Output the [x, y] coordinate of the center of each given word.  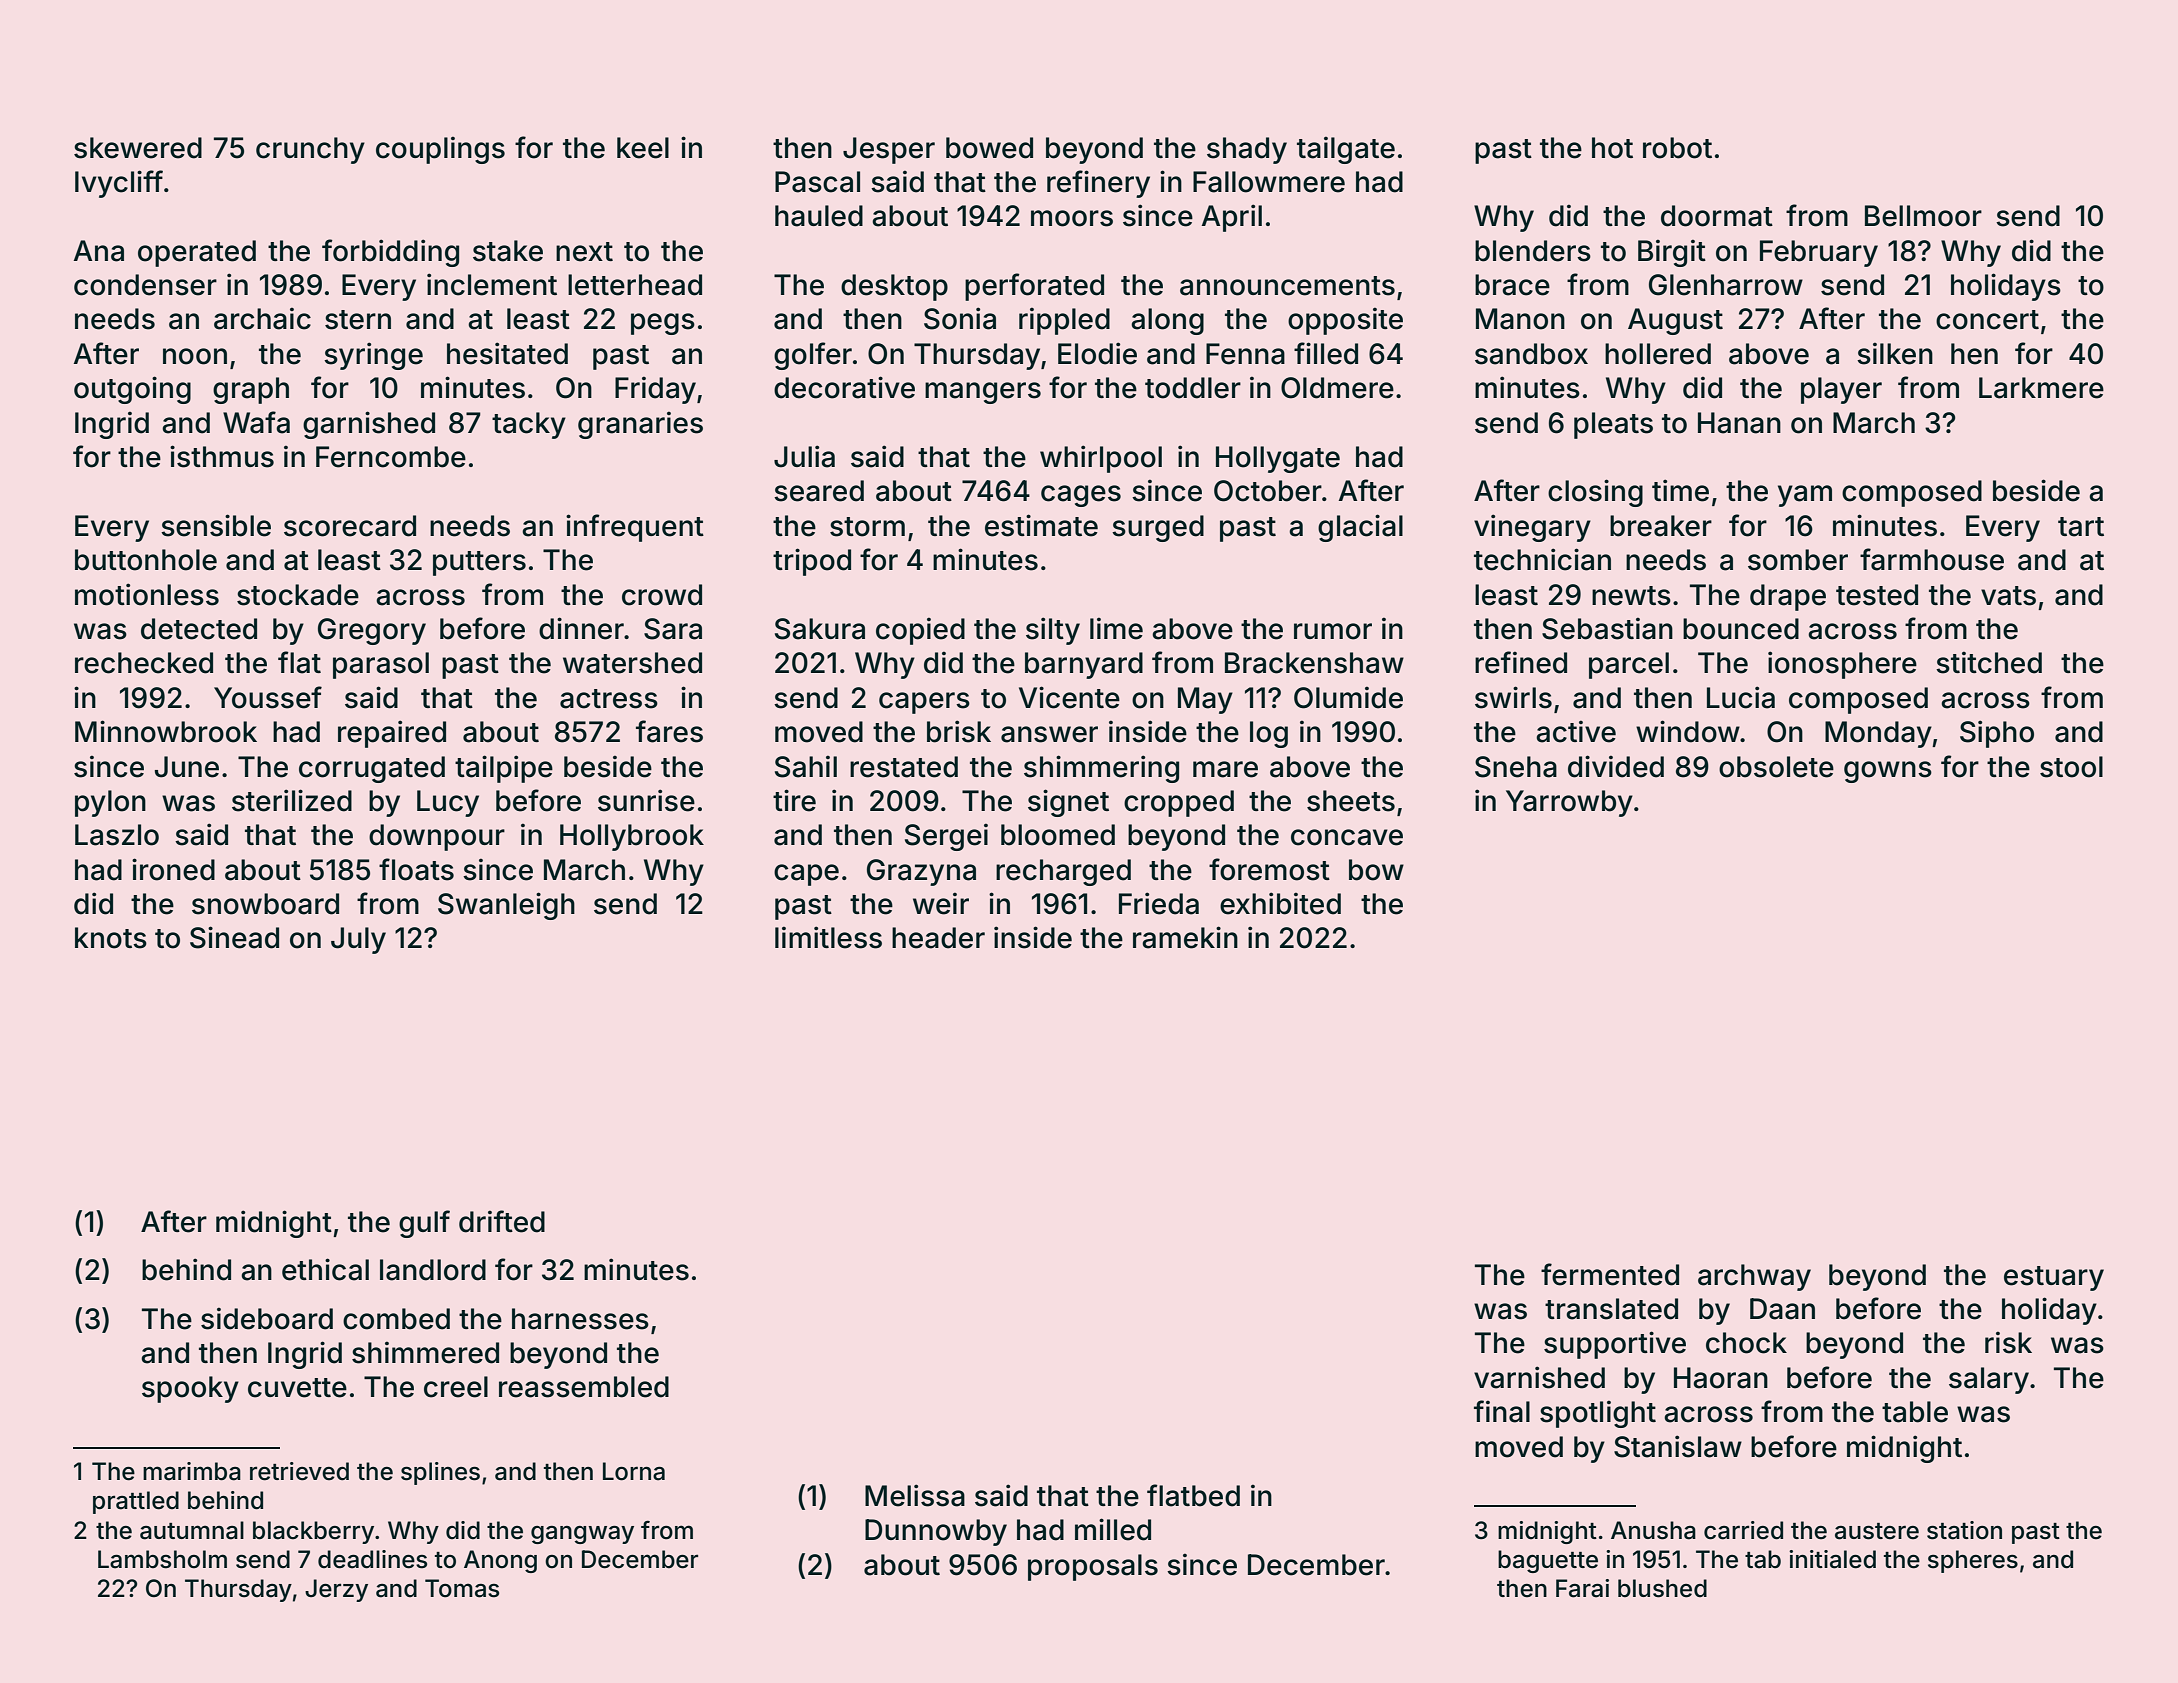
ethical [325, 1269]
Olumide [1348, 697]
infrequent [635, 528]
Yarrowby [1569, 803]
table [1915, 1412]
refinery [1098, 184]
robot [1677, 148]
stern [358, 320]
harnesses [580, 1319]
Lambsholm [162, 1559]
